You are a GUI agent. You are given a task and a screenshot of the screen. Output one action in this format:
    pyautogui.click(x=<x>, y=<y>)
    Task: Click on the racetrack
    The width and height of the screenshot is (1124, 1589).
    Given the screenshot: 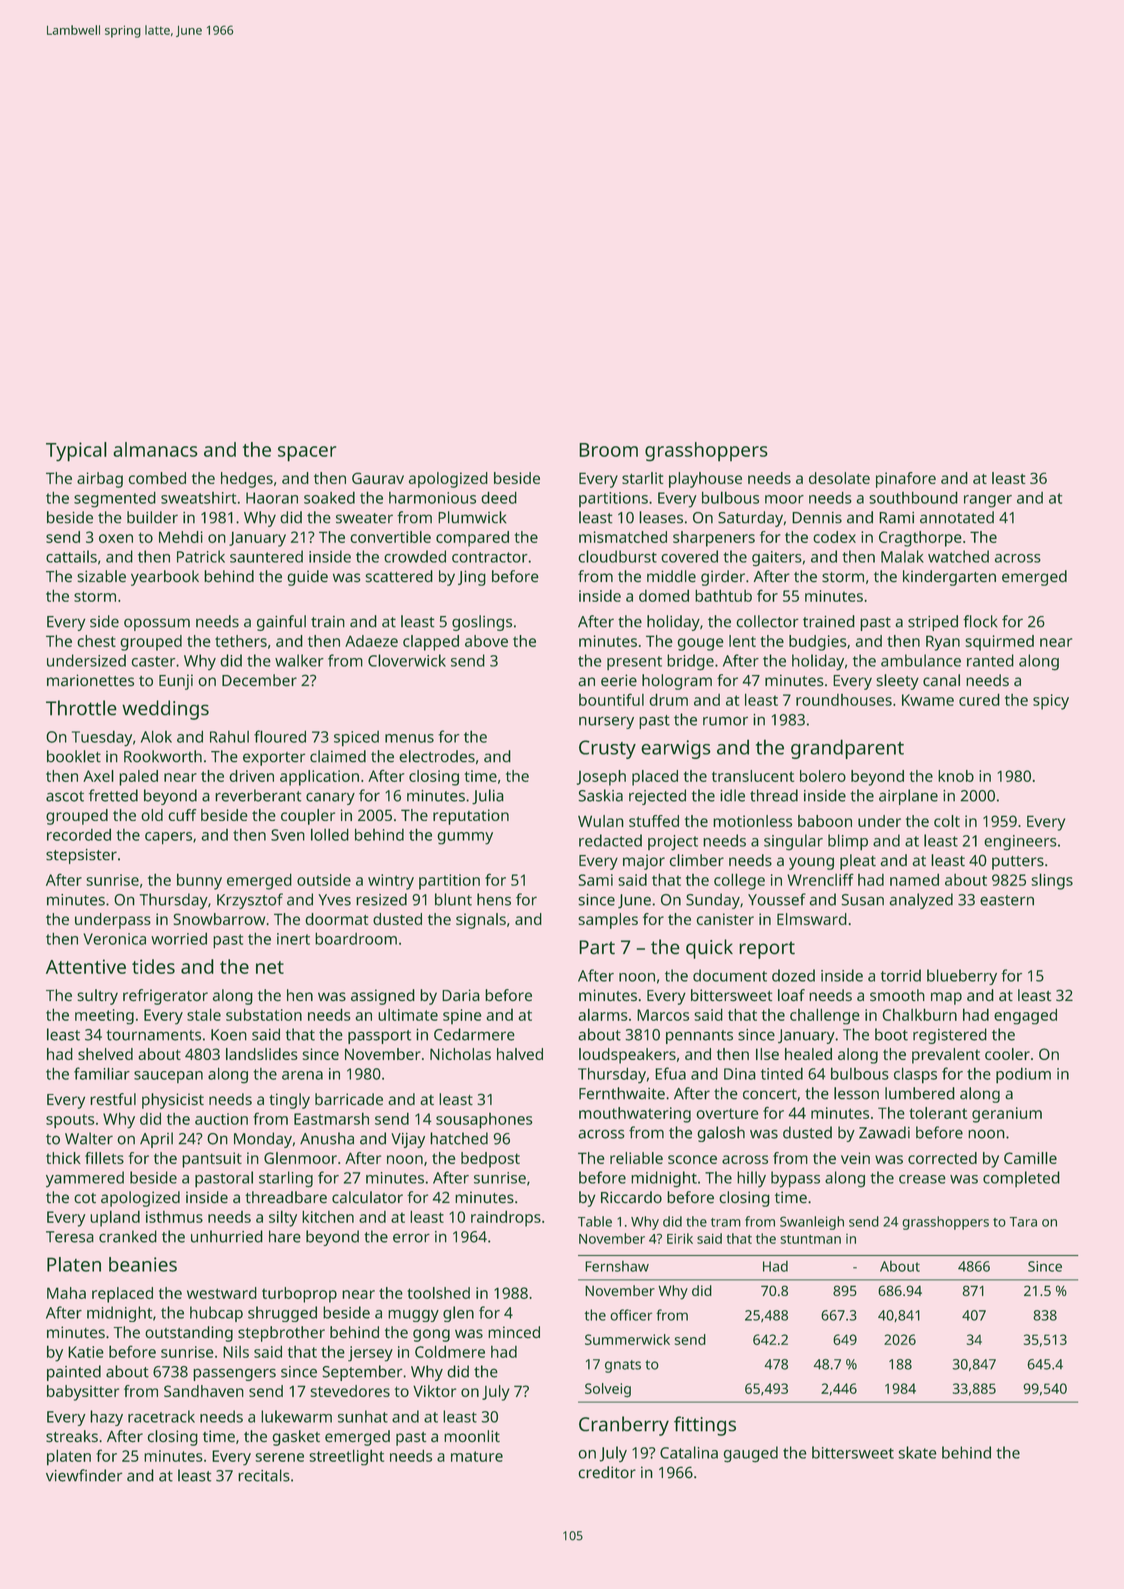 What is the action you would take?
    pyautogui.click(x=161, y=1416)
